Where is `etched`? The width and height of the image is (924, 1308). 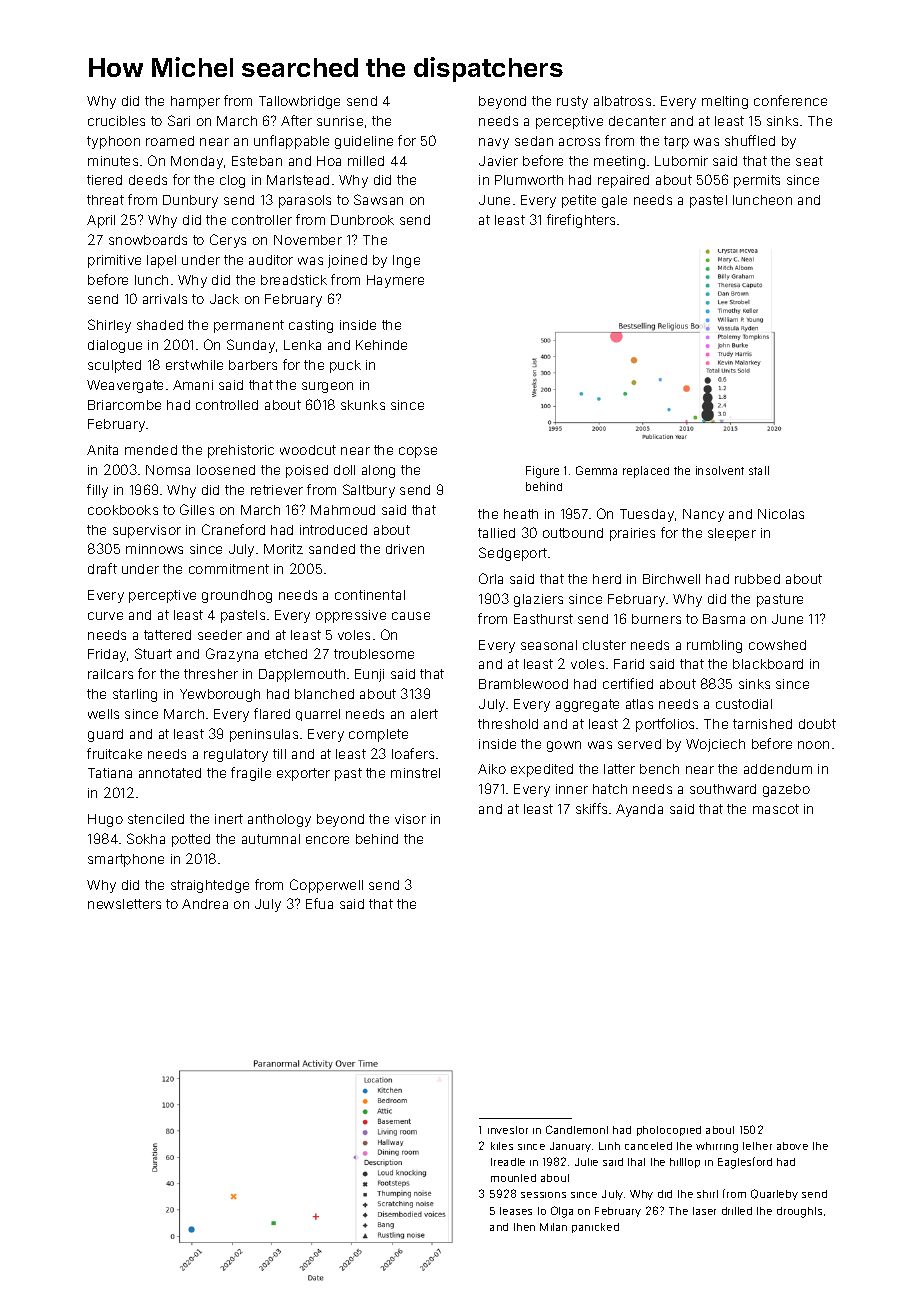
etched is located at coordinates (286, 654).
